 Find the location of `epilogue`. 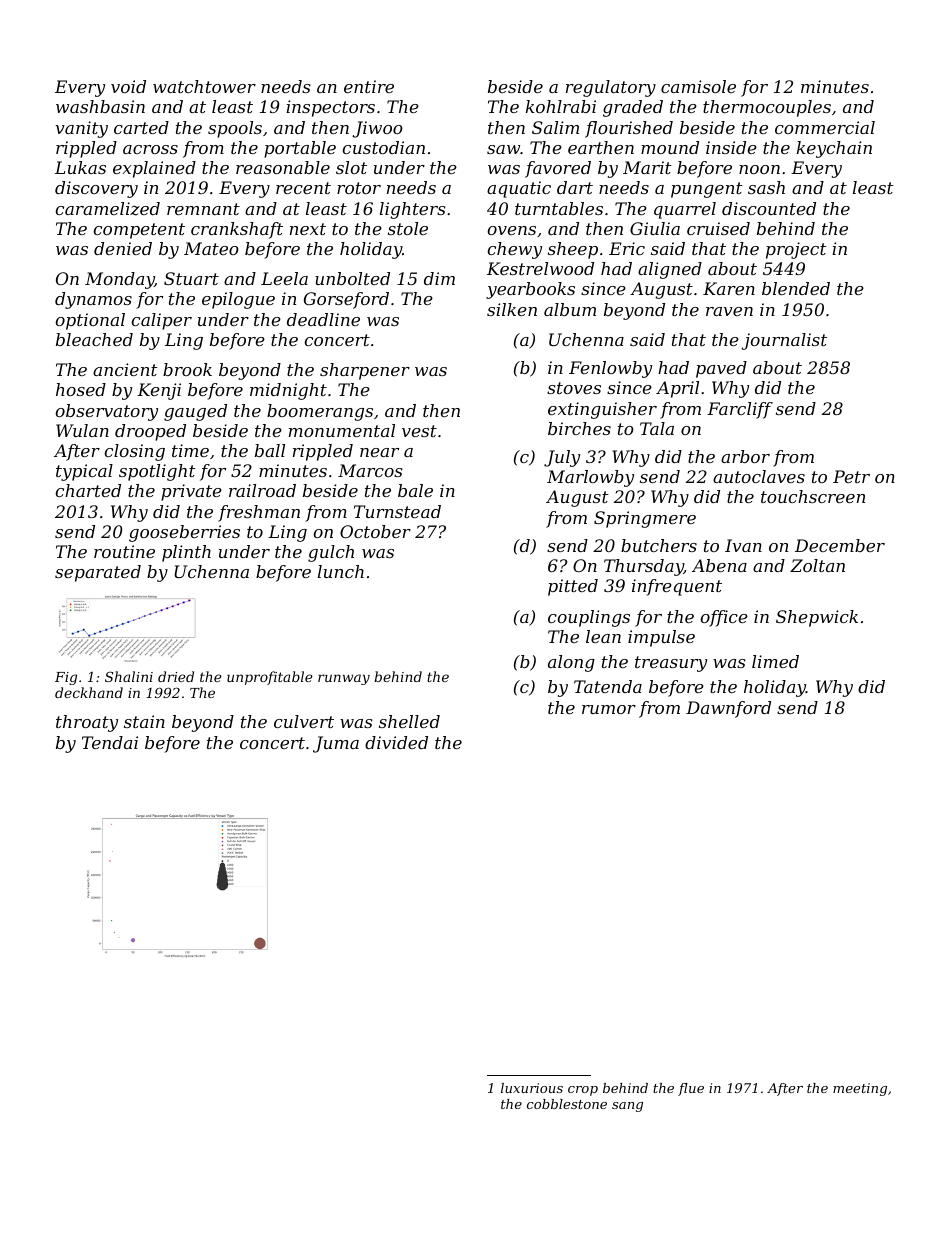

epilogue is located at coordinates (238, 300).
